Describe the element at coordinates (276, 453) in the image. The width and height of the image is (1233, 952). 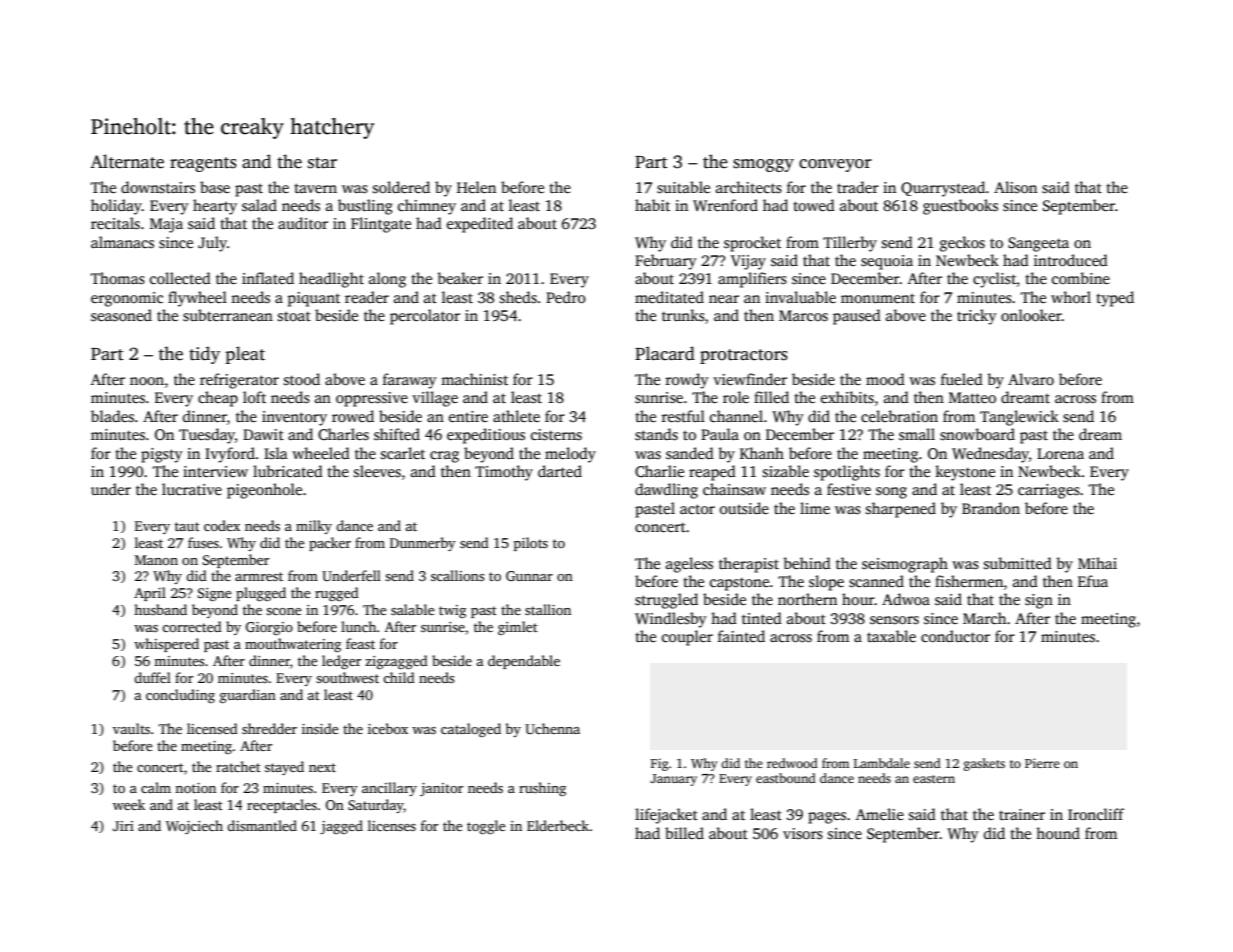
I see `Isla` at that location.
